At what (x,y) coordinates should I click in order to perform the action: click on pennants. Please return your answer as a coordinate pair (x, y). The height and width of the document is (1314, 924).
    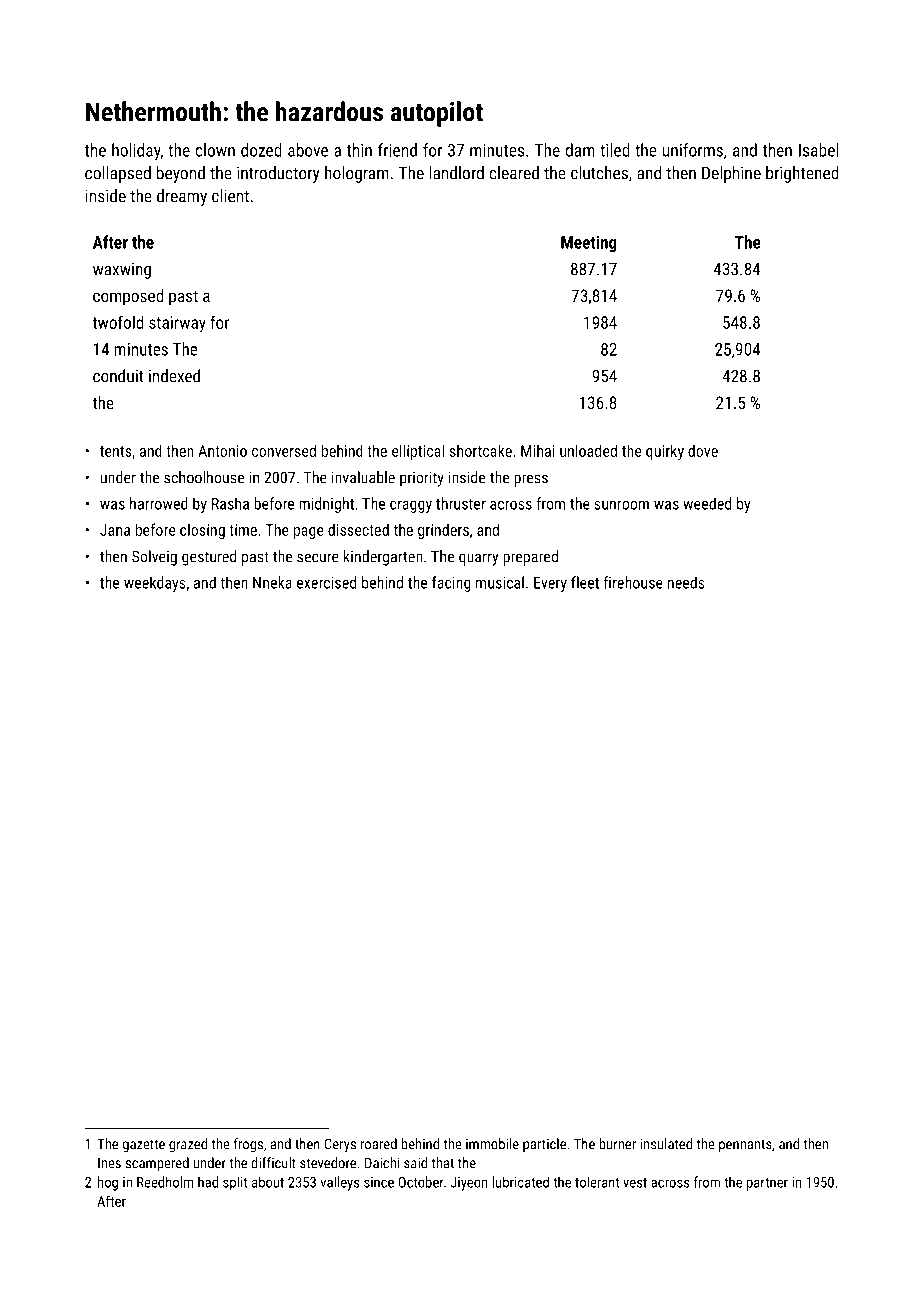
    Looking at the image, I should click on (745, 1145).
